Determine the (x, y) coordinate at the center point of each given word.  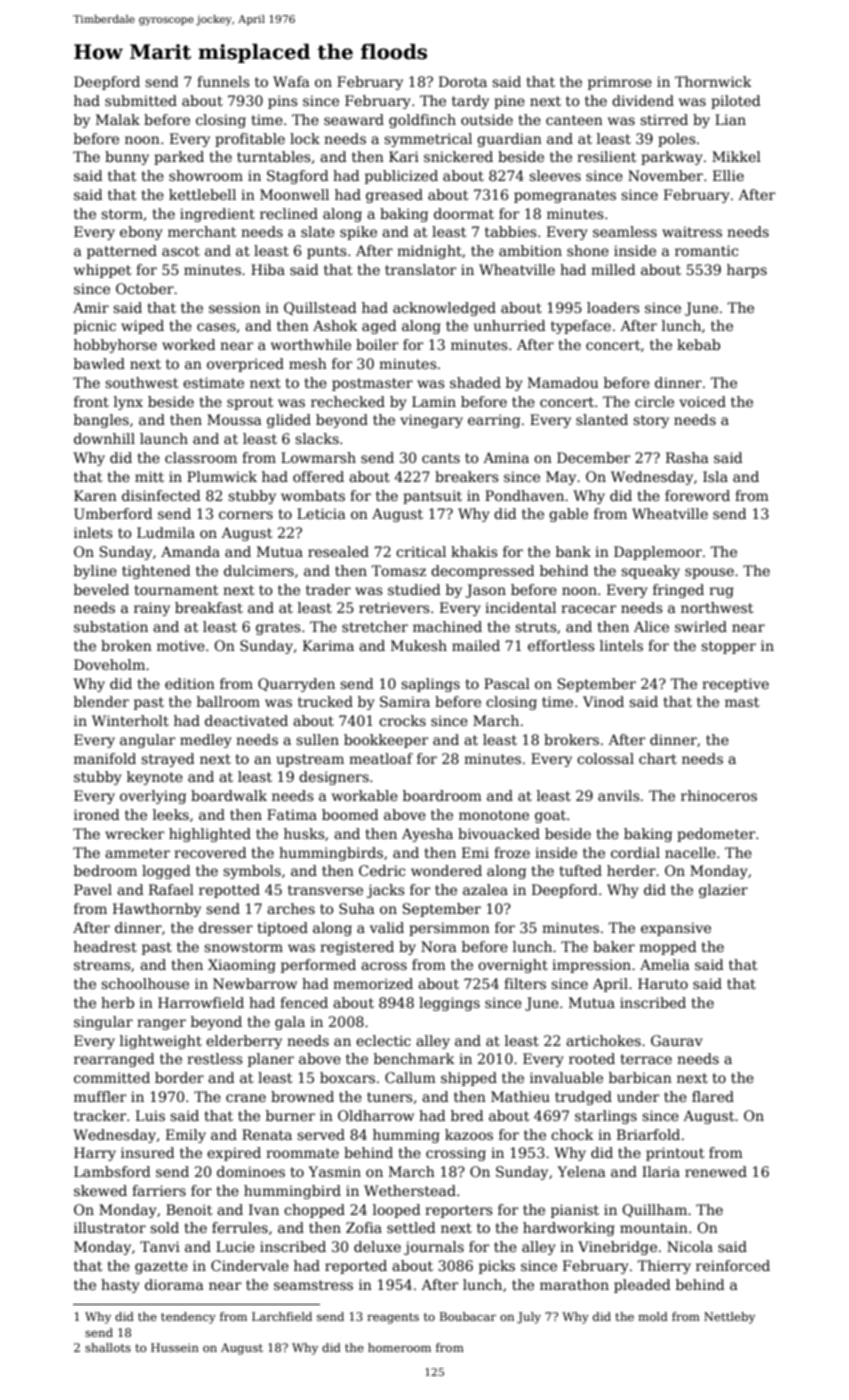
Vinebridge (617, 1248)
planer (271, 1060)
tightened (156, 572)
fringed (678, 591)
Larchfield (282, 1316)
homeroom (399, 1347)
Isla (715, 476)
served (321, 1134)
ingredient (217, 215)
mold (653, 1316)
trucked (325, 701)
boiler (377, 344)
